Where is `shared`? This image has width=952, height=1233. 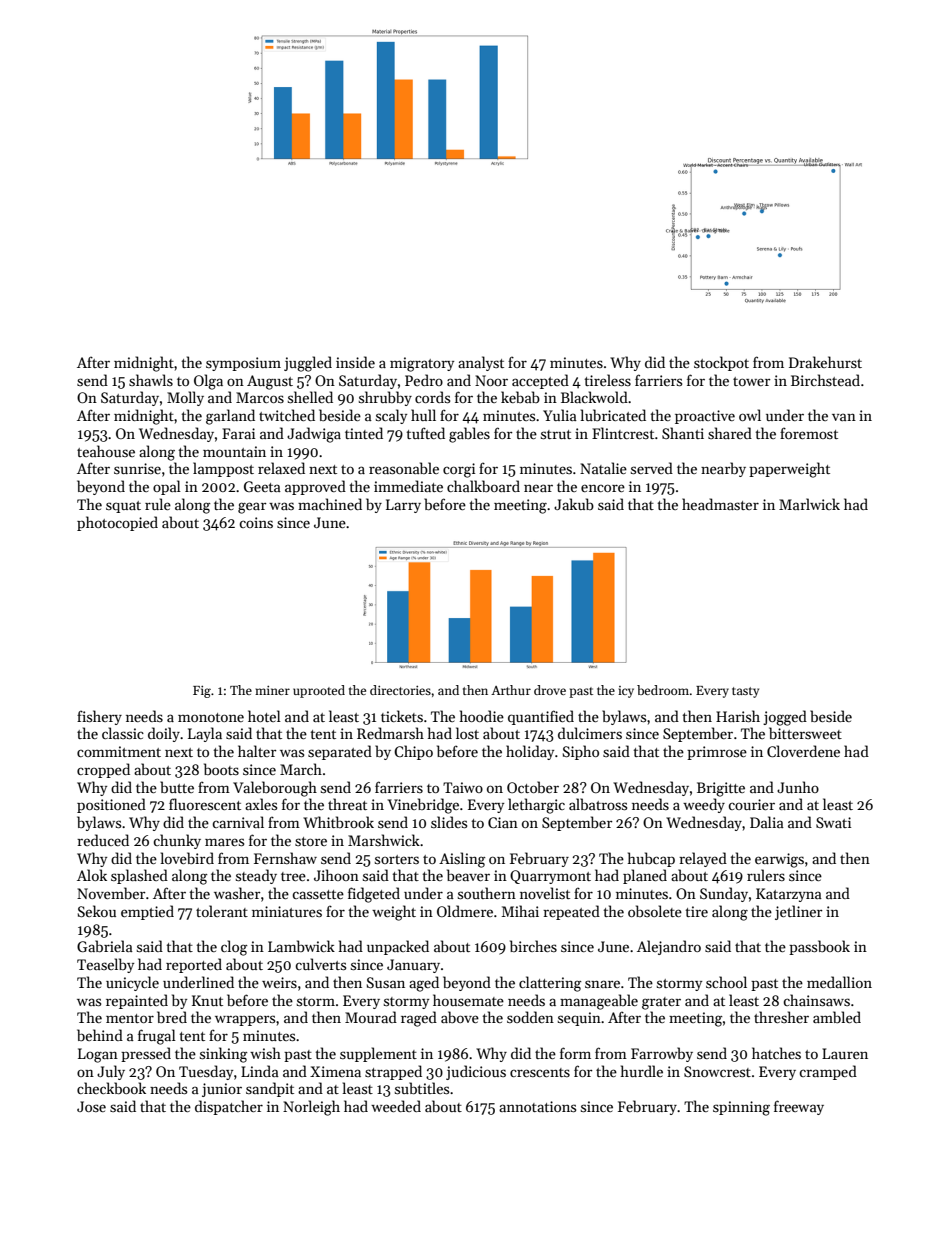 shared is located at coordinates (730, 433).
